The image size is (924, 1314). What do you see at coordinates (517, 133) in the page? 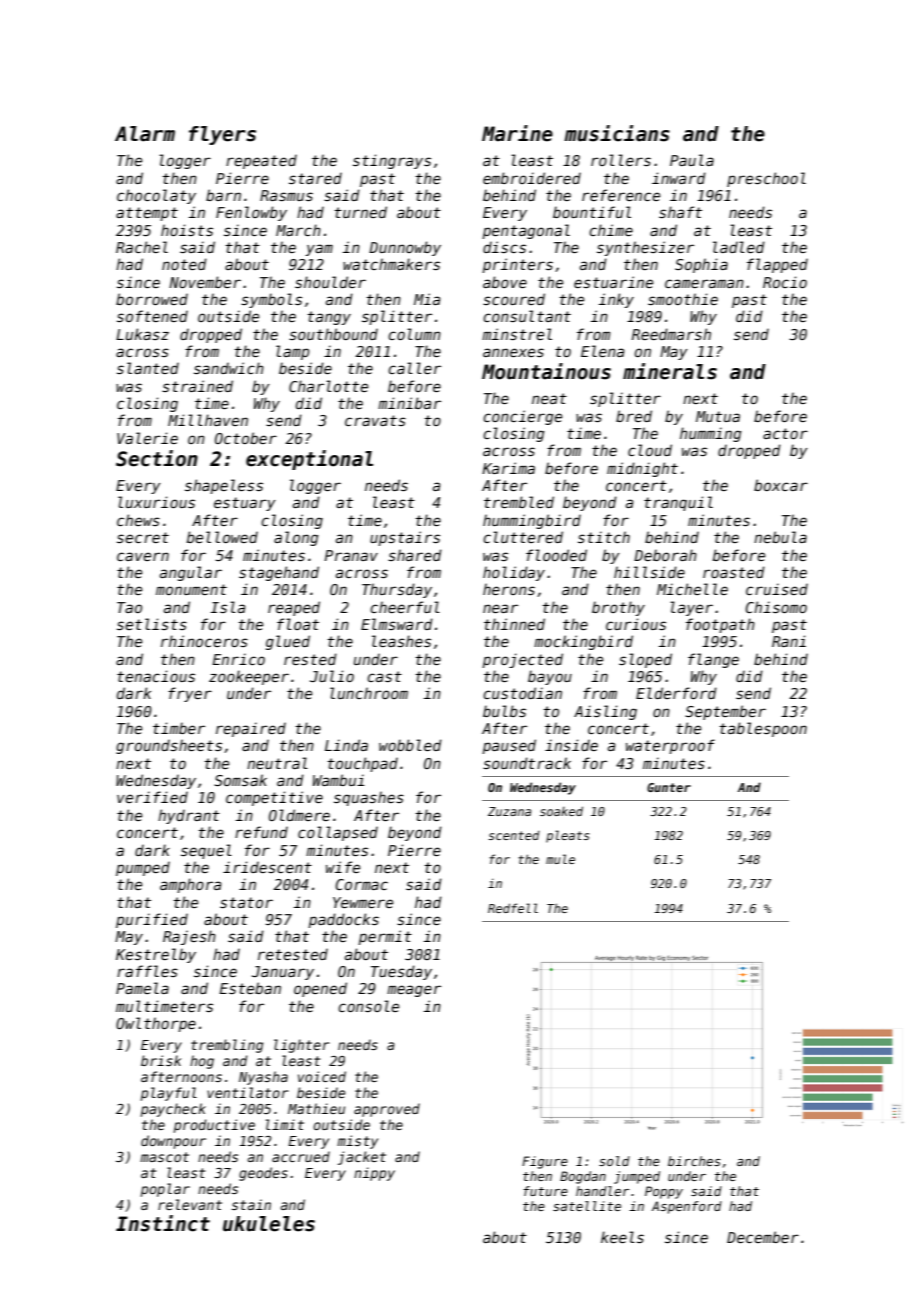
I see `Marine` at bounding box center [517, 133].
